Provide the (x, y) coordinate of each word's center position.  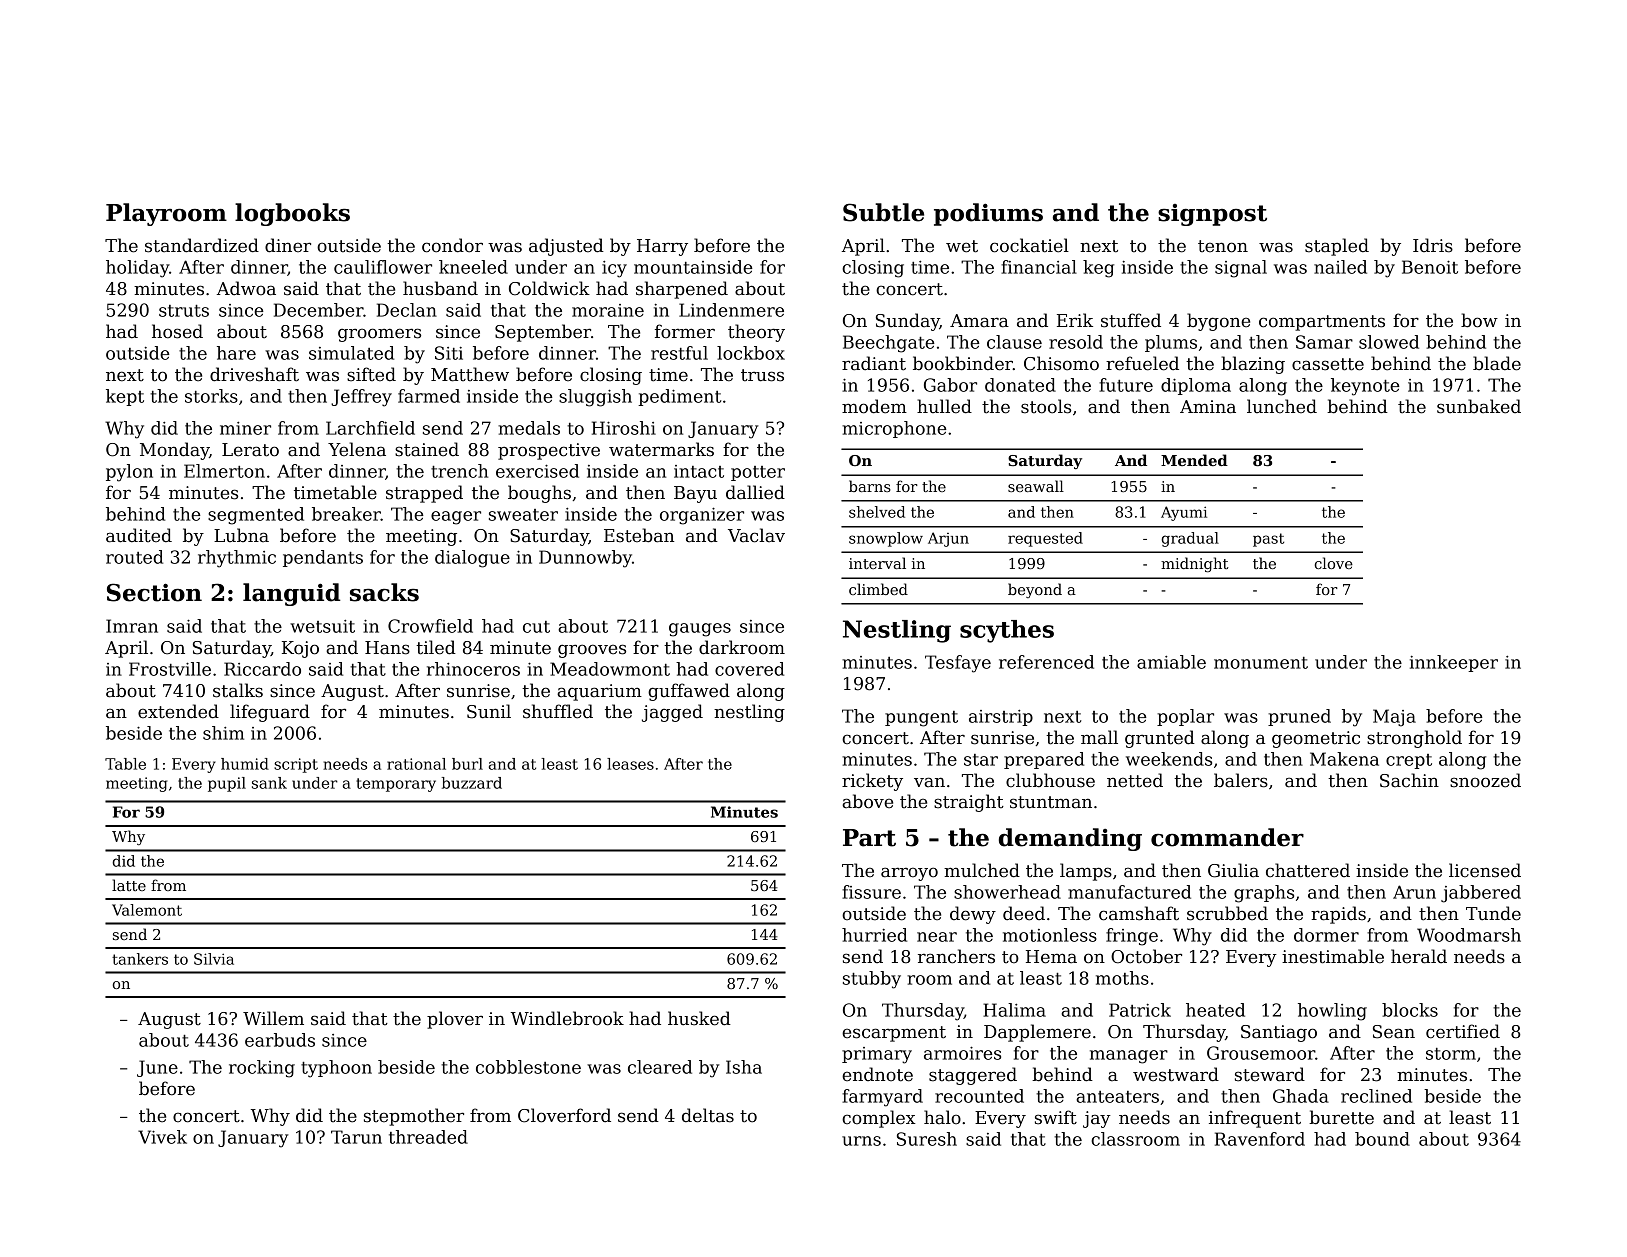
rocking (262, 1069)
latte (129, 885)
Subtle (883, 212)
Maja (1394, 718)
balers (1241, 780)
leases (630, 764)
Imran (132, 626)
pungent (921, 719)
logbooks (292, 214)
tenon (1223, 246)
